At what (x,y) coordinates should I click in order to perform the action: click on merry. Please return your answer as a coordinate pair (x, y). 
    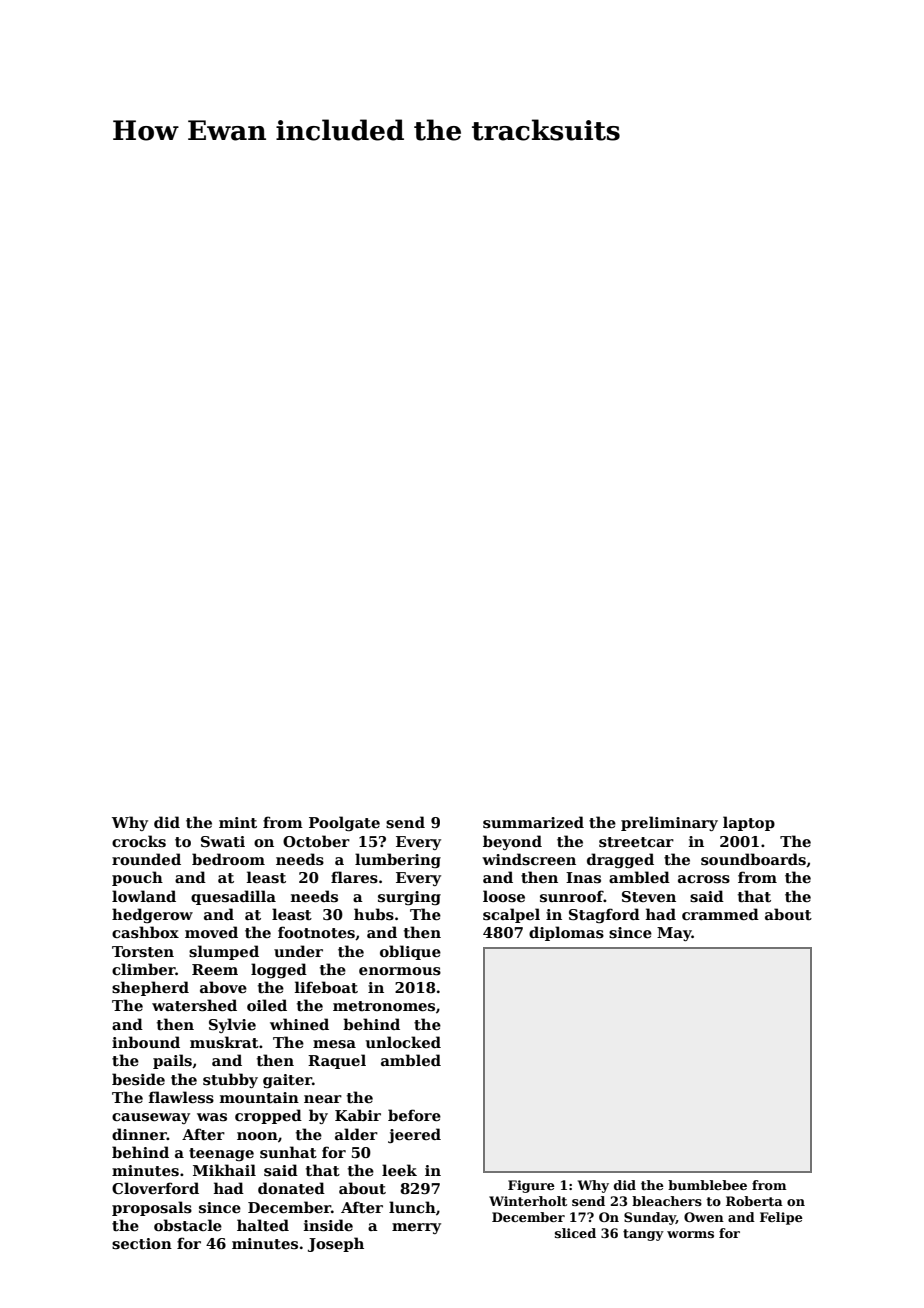
    Looking at the image, I should click on (416, 1228).
